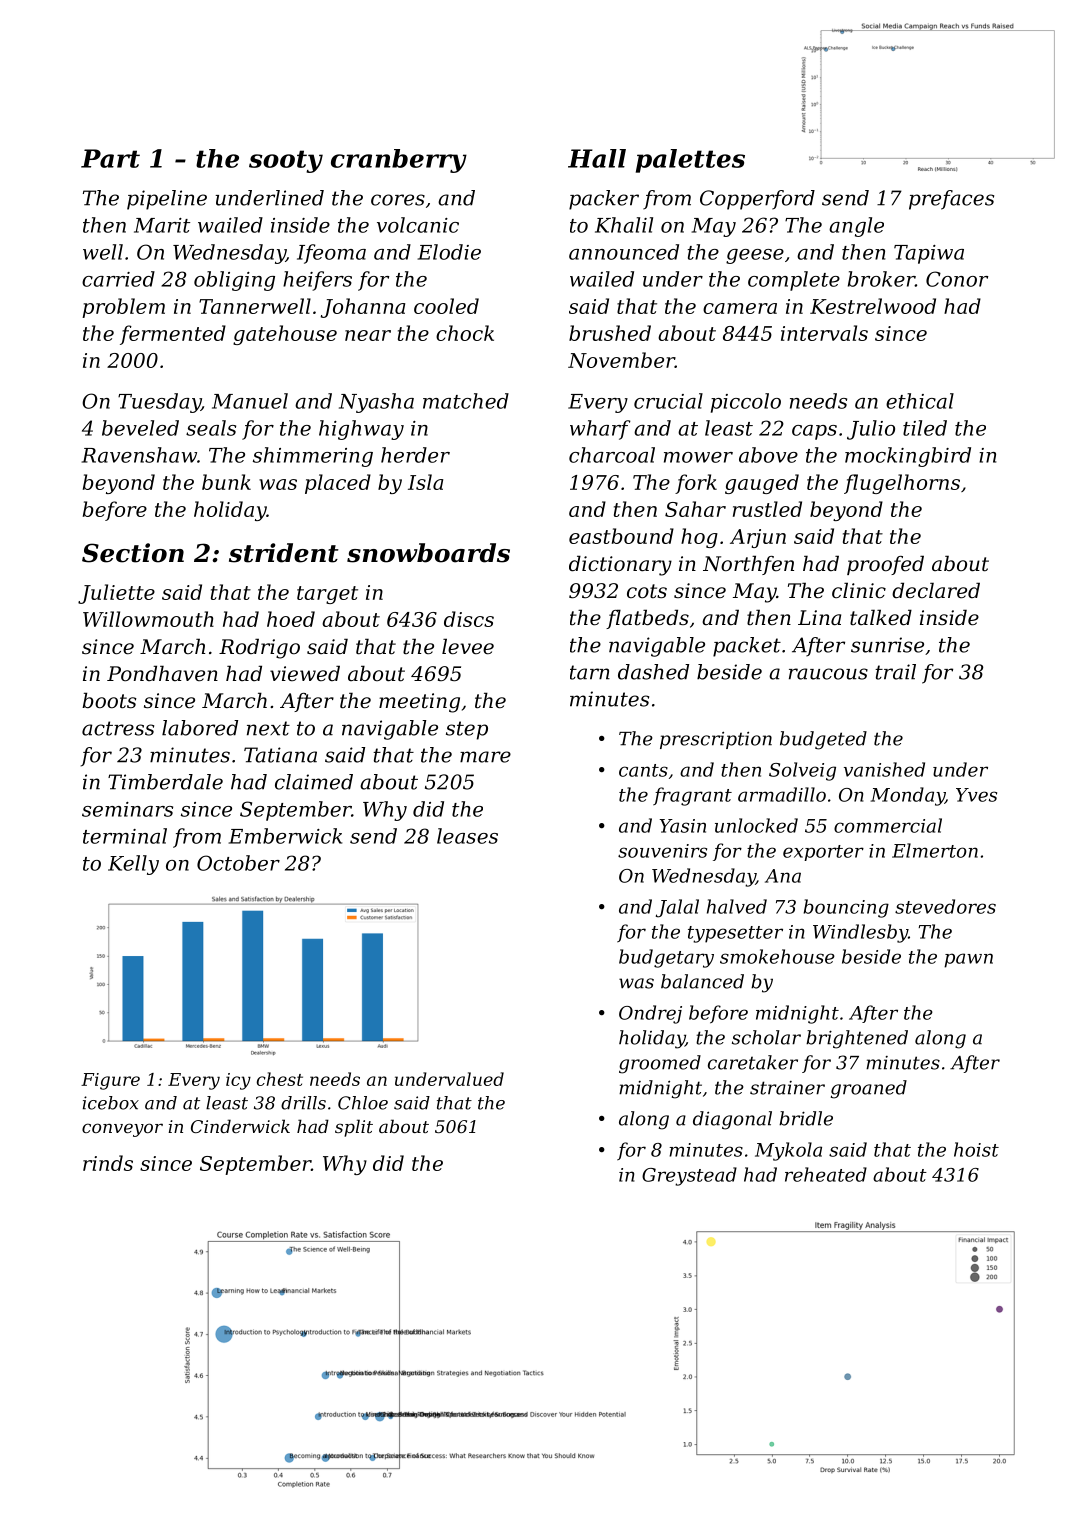 The height and width of the document is (1537, 1082). What do you see at coordinates (234, 281) in the document?
I see `obliging` at bounding box center [234, 281].
